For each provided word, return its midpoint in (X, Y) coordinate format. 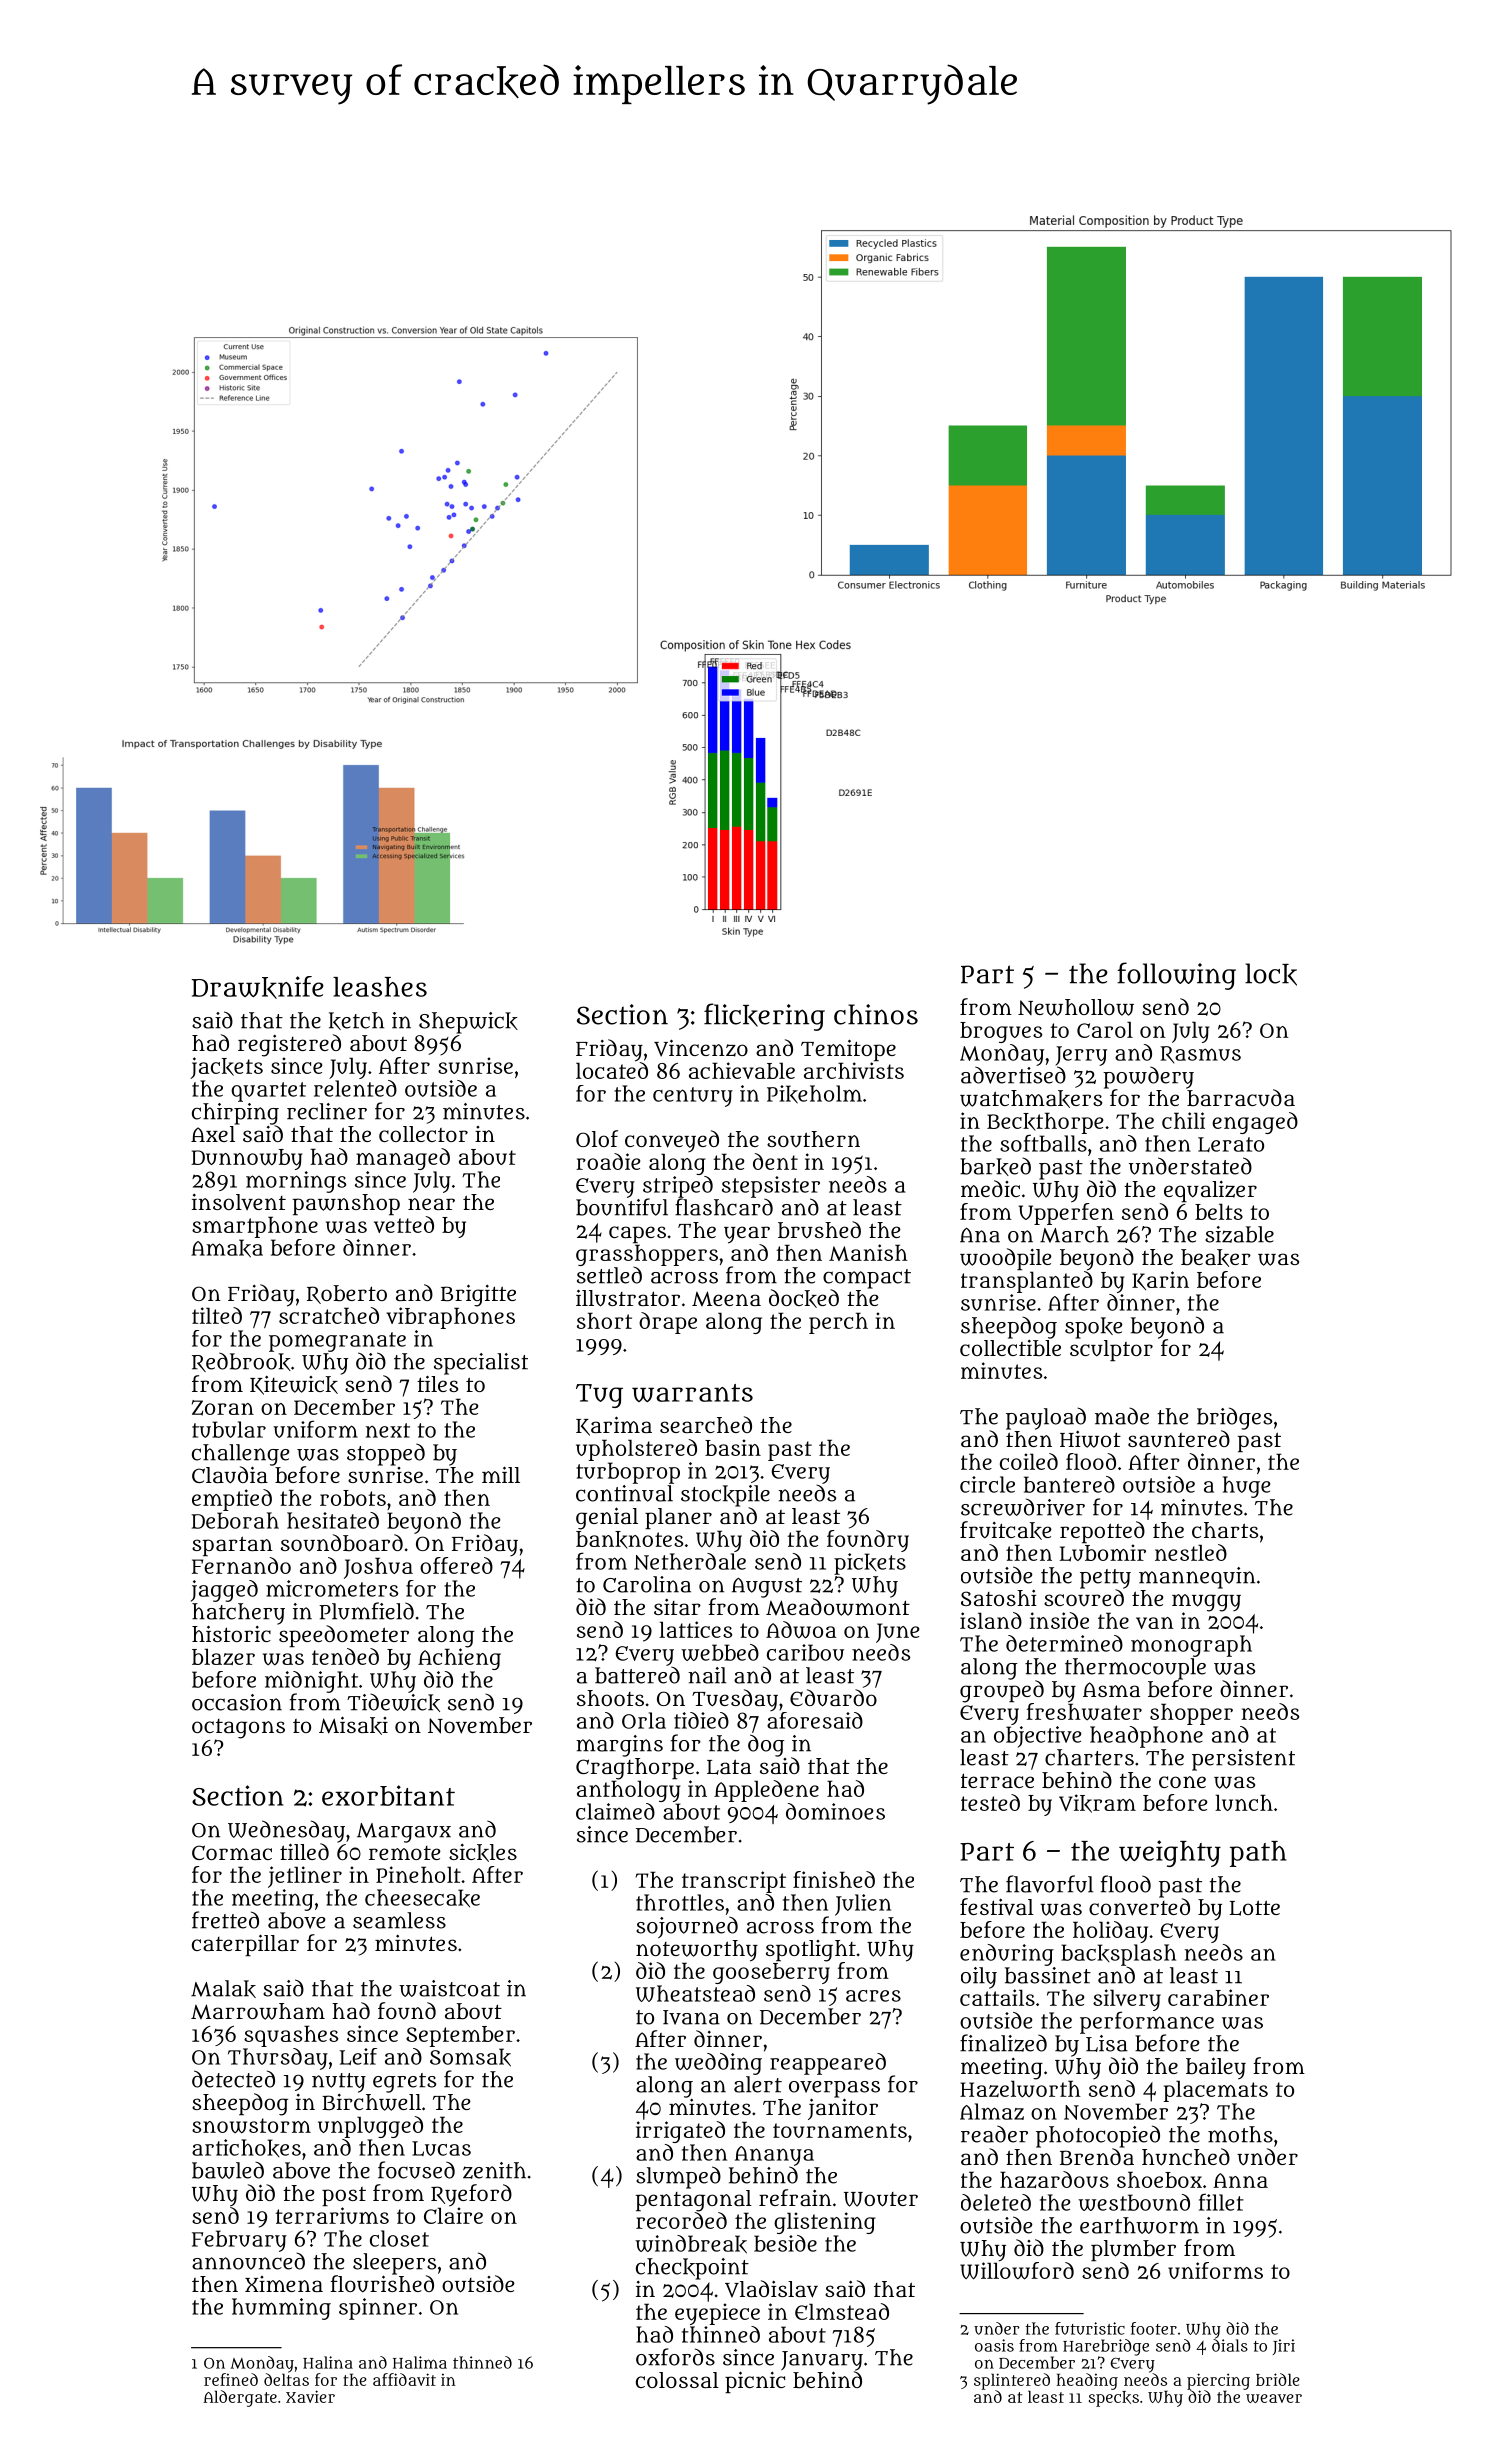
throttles (680, 1902)
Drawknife (258, 987)
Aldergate (240, 2398)
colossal (677, 2380)
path (1258, 1854)
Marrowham (258, 2011)
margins (619, 1746)
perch (838, 1323)
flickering (764, 1017)
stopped (386, 1454)
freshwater (1084, 1712)
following (1176, 976)
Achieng (459, 1659)
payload (1046, 1419)
